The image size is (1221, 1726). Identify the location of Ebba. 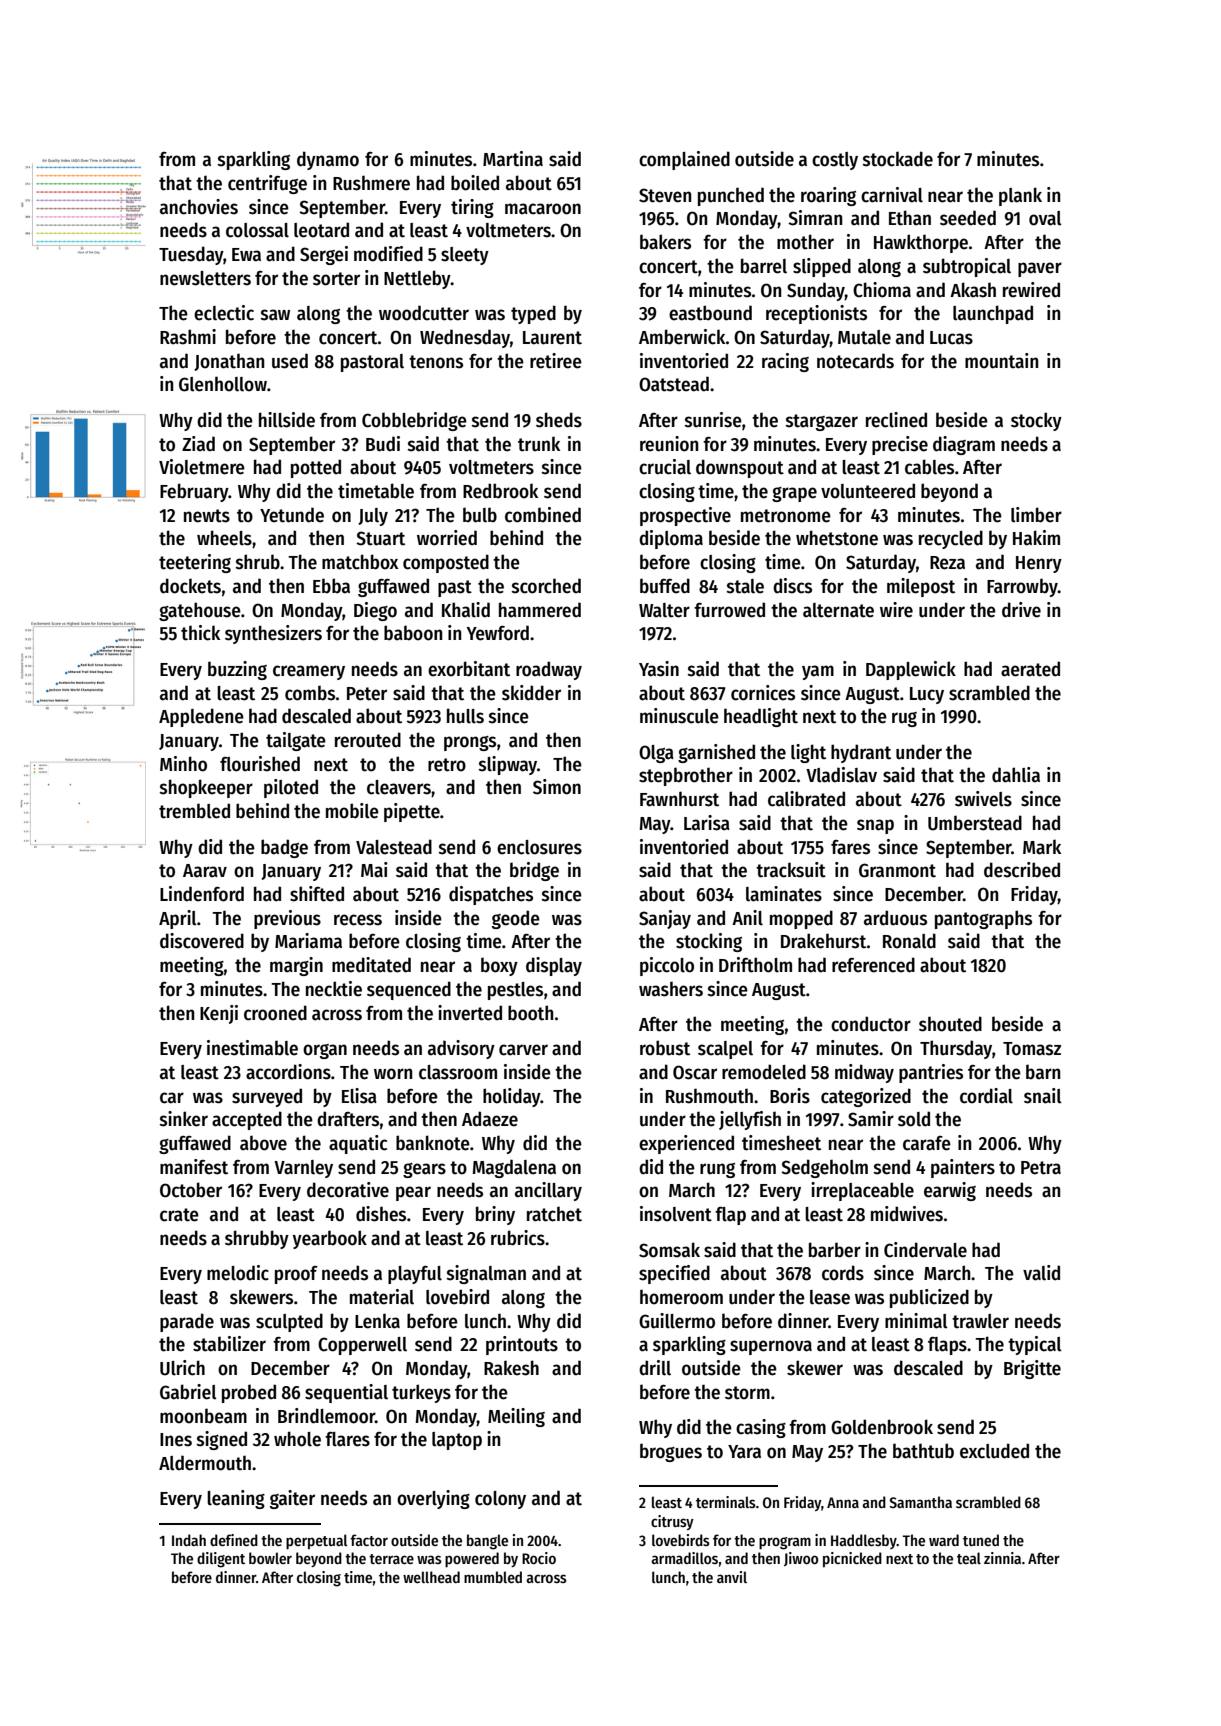
(331, 586).
